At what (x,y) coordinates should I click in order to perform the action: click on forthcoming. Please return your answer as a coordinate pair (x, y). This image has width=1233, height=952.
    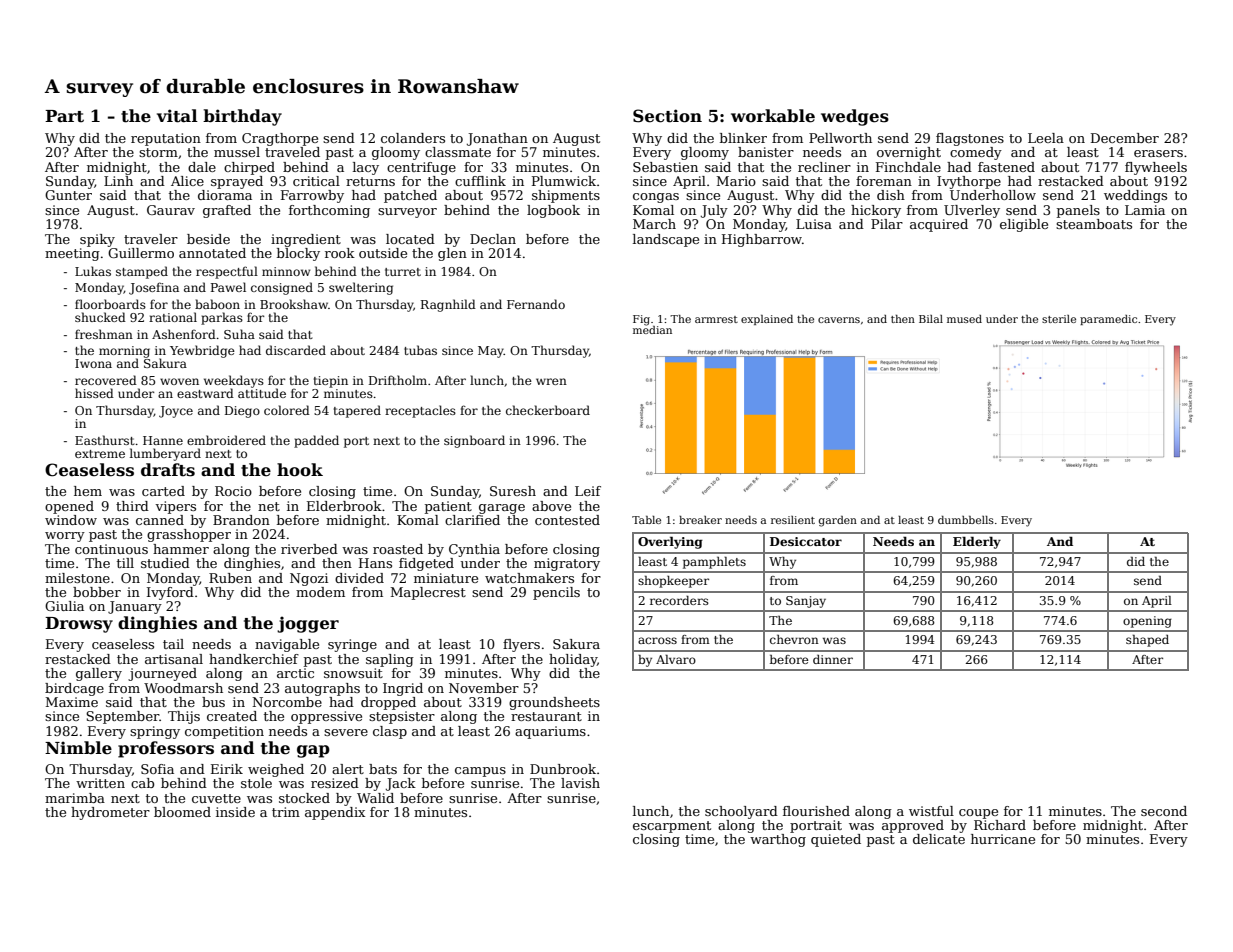
    Looking at the image, I should click on (329, 211).
